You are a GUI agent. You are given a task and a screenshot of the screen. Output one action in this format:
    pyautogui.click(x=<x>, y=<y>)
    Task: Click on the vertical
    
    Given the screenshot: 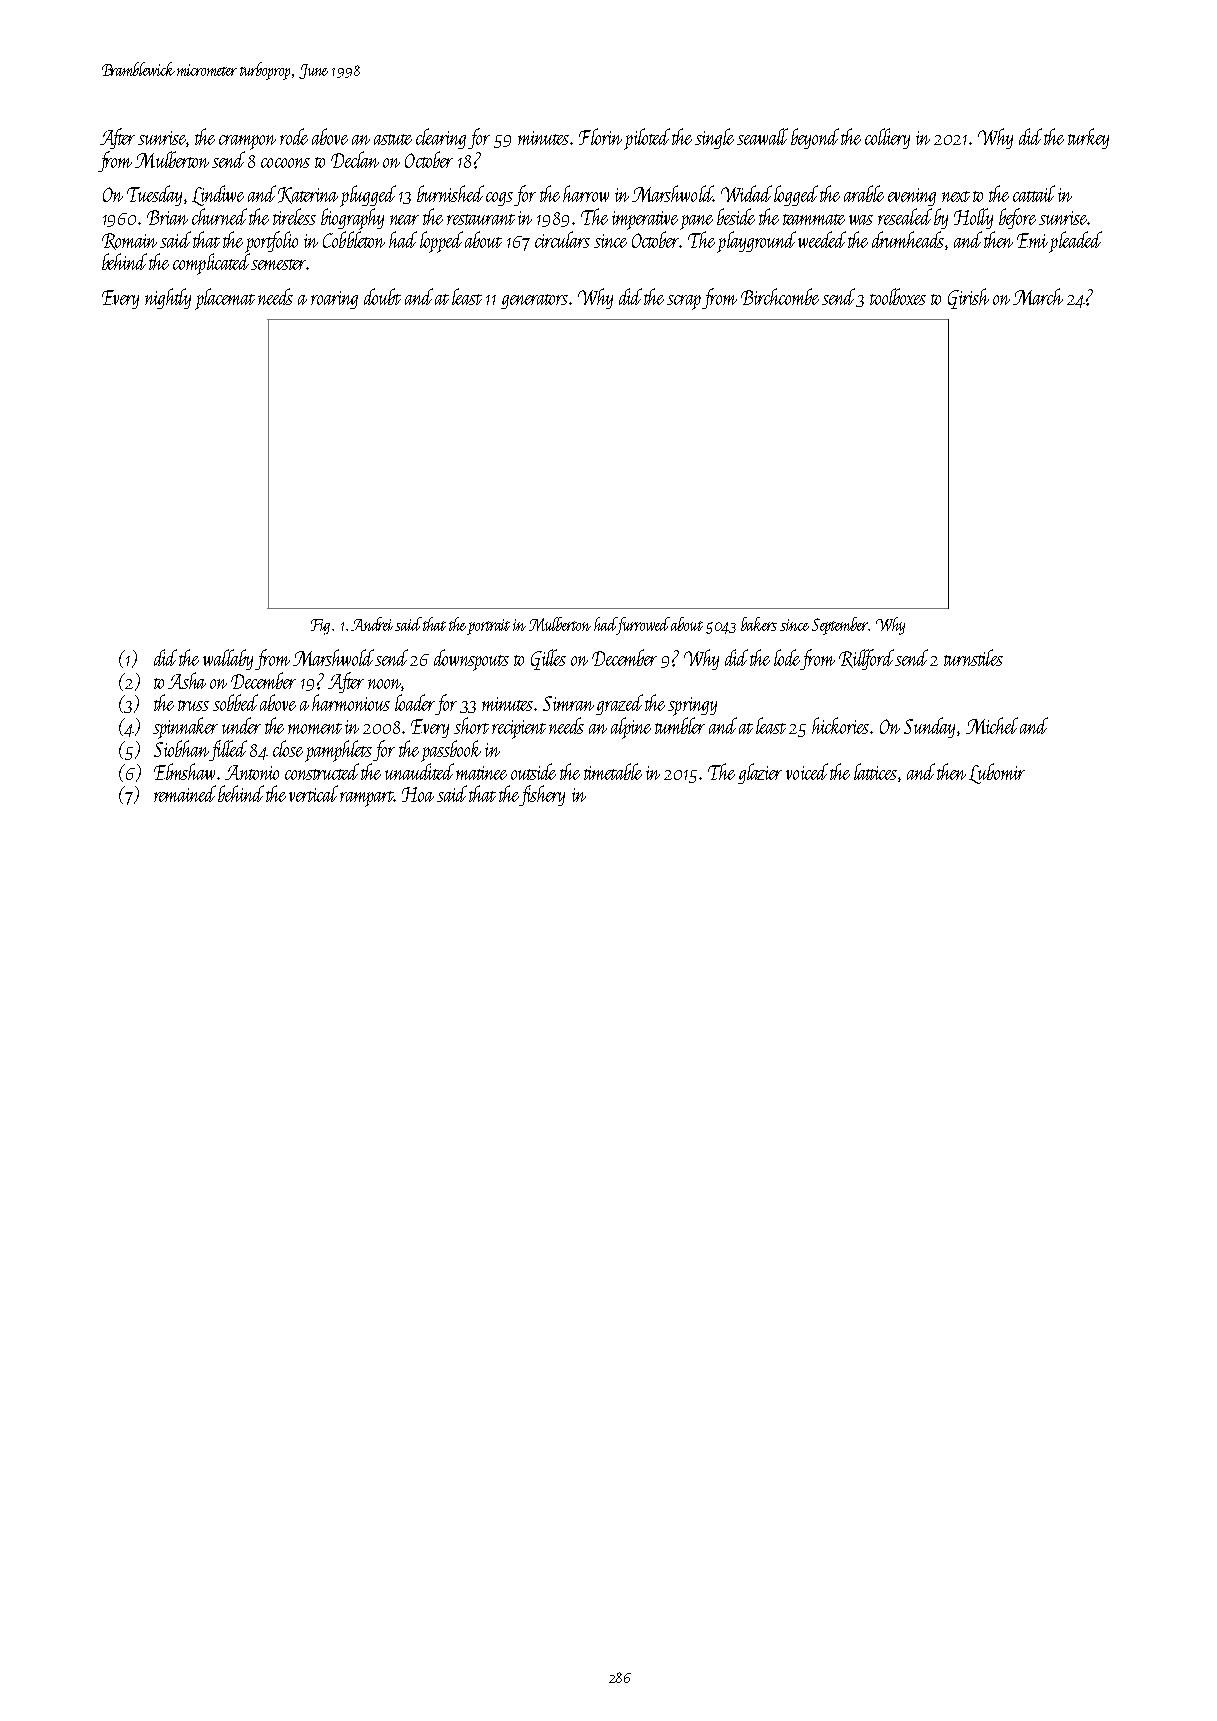 What is the action you would take?
    pyautogui.click(x=313, y=793)
